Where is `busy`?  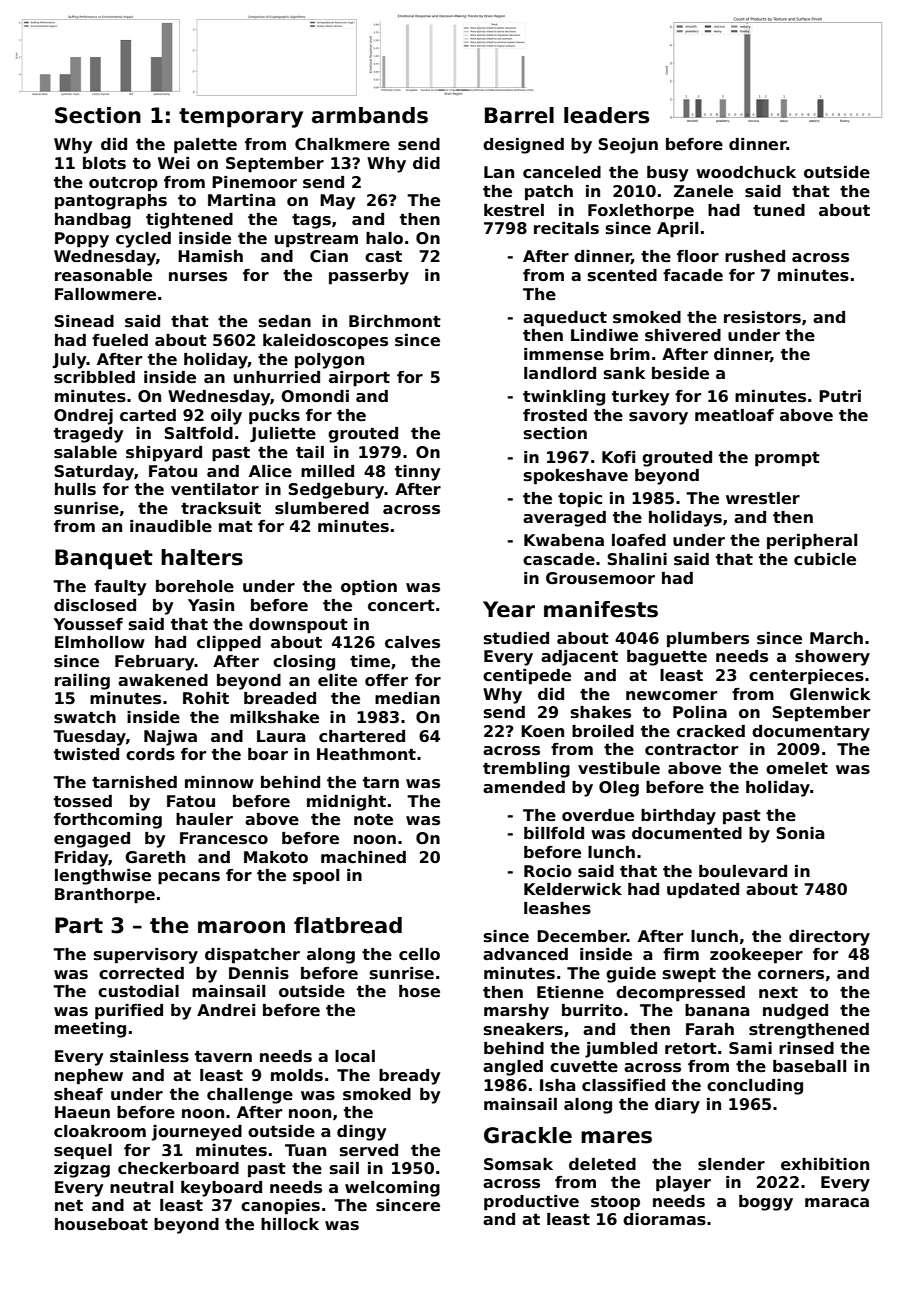 busy is located at coordinates (667, 174).
